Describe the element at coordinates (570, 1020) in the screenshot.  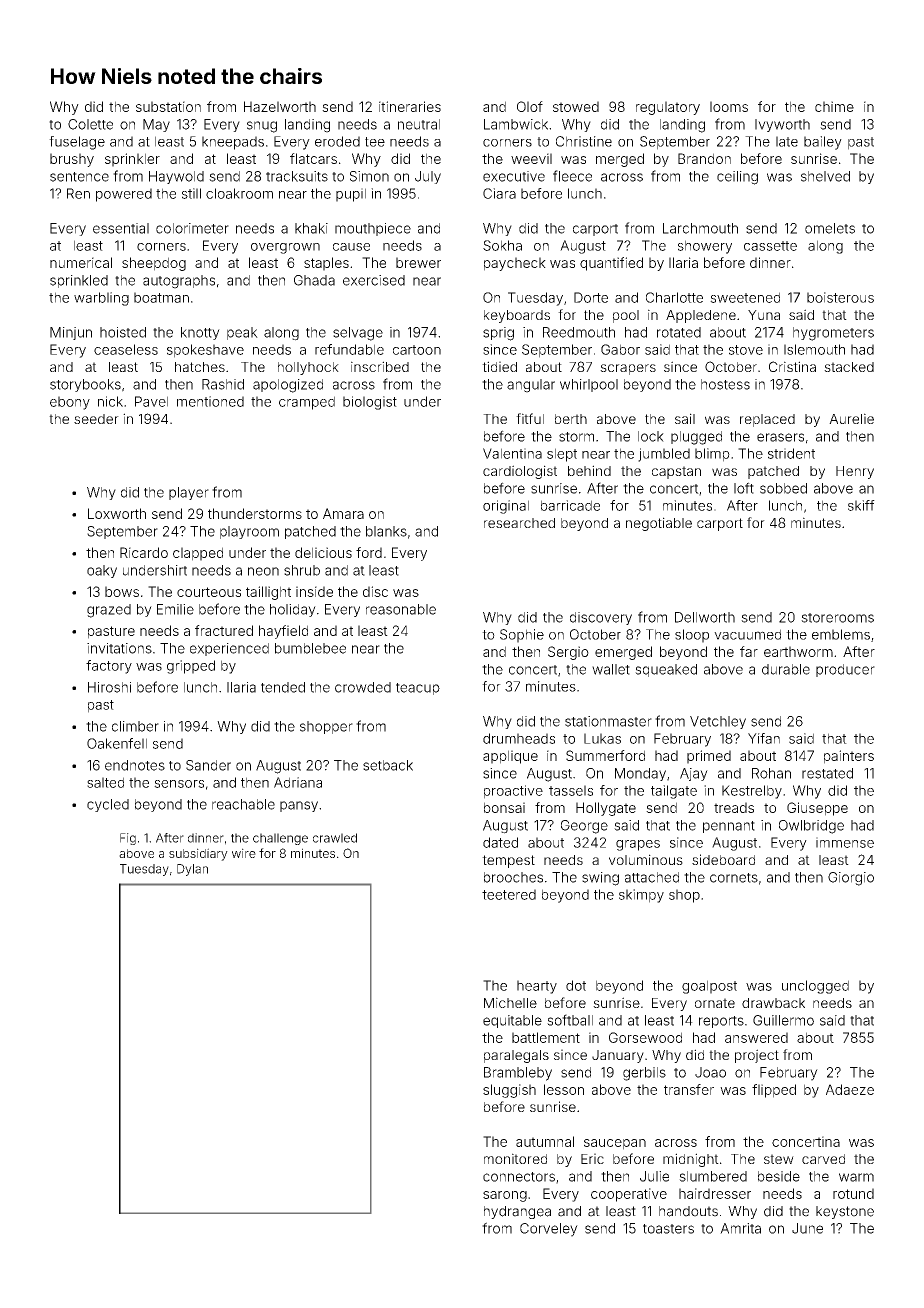
I see `softball` at that location.
